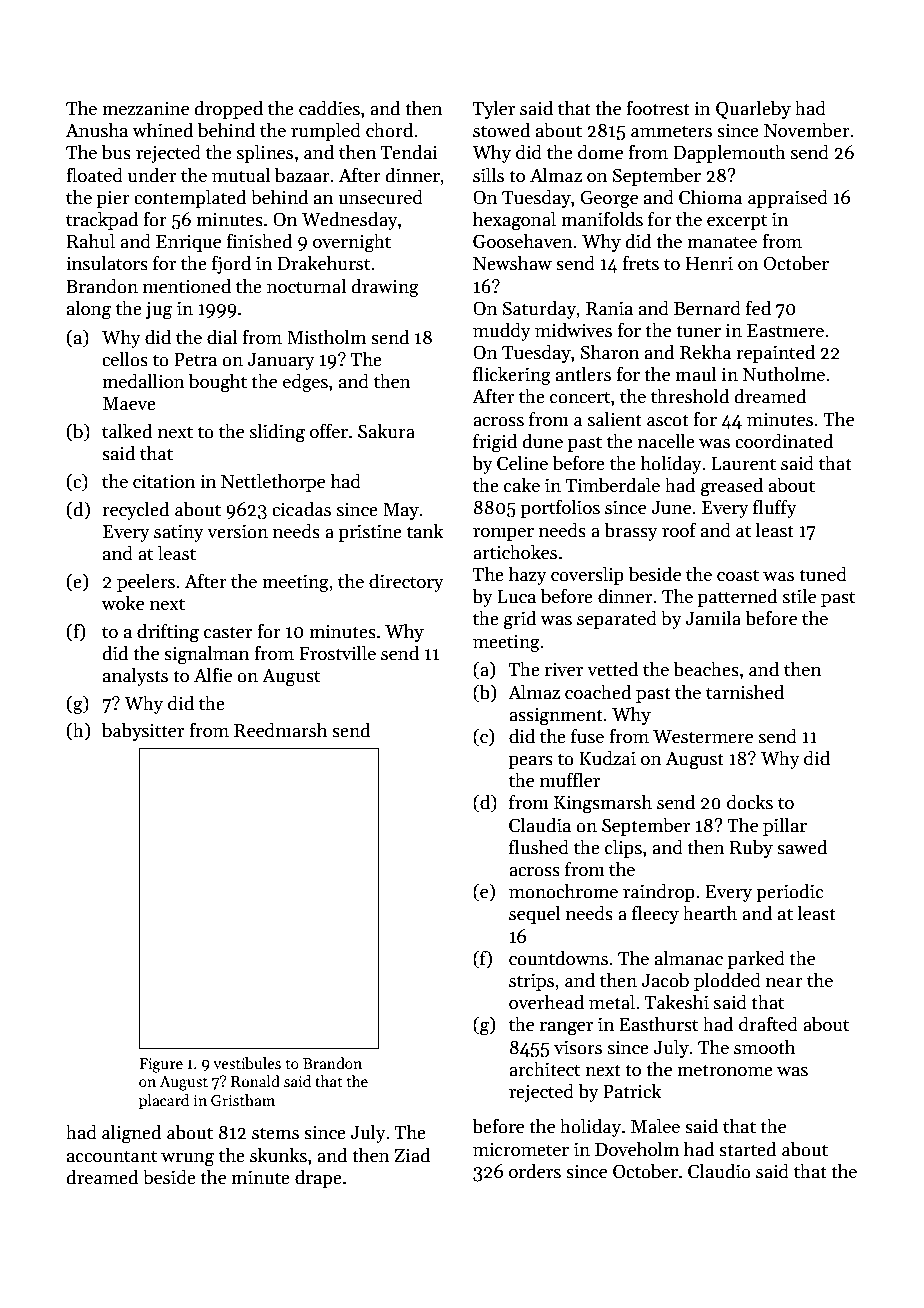 This document has width=924, height=1308. What do you see at coordinates (213, 675) in the document?
I see `Alfie` at bounding box center [213, 675].
